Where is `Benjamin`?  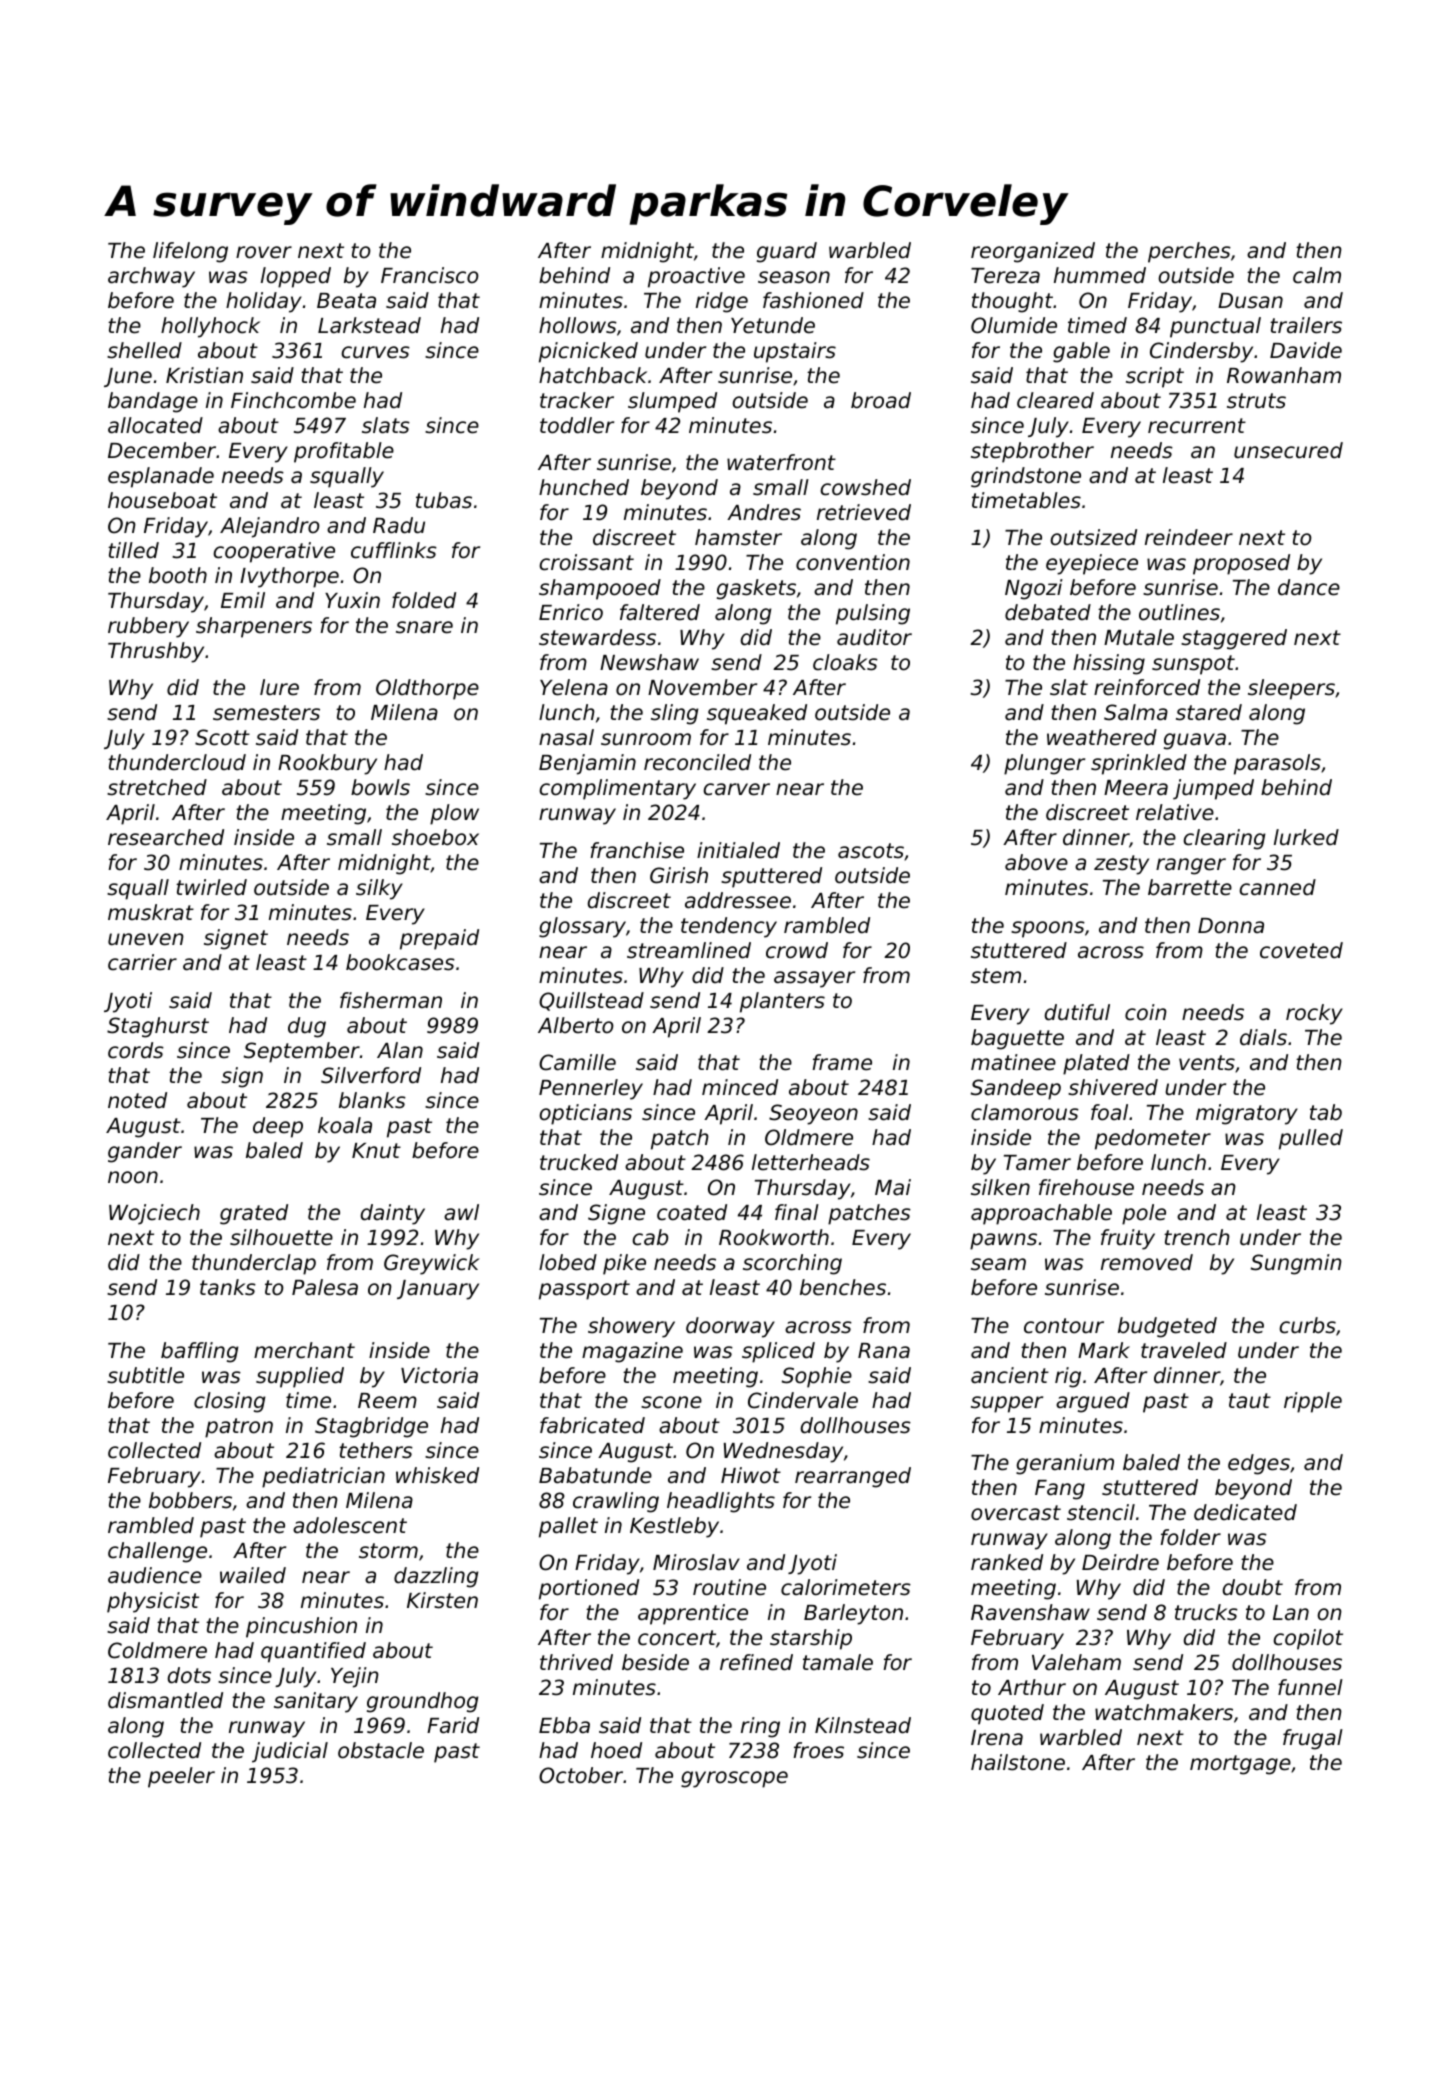
Benjamin is located at coordinates (587, 764).
